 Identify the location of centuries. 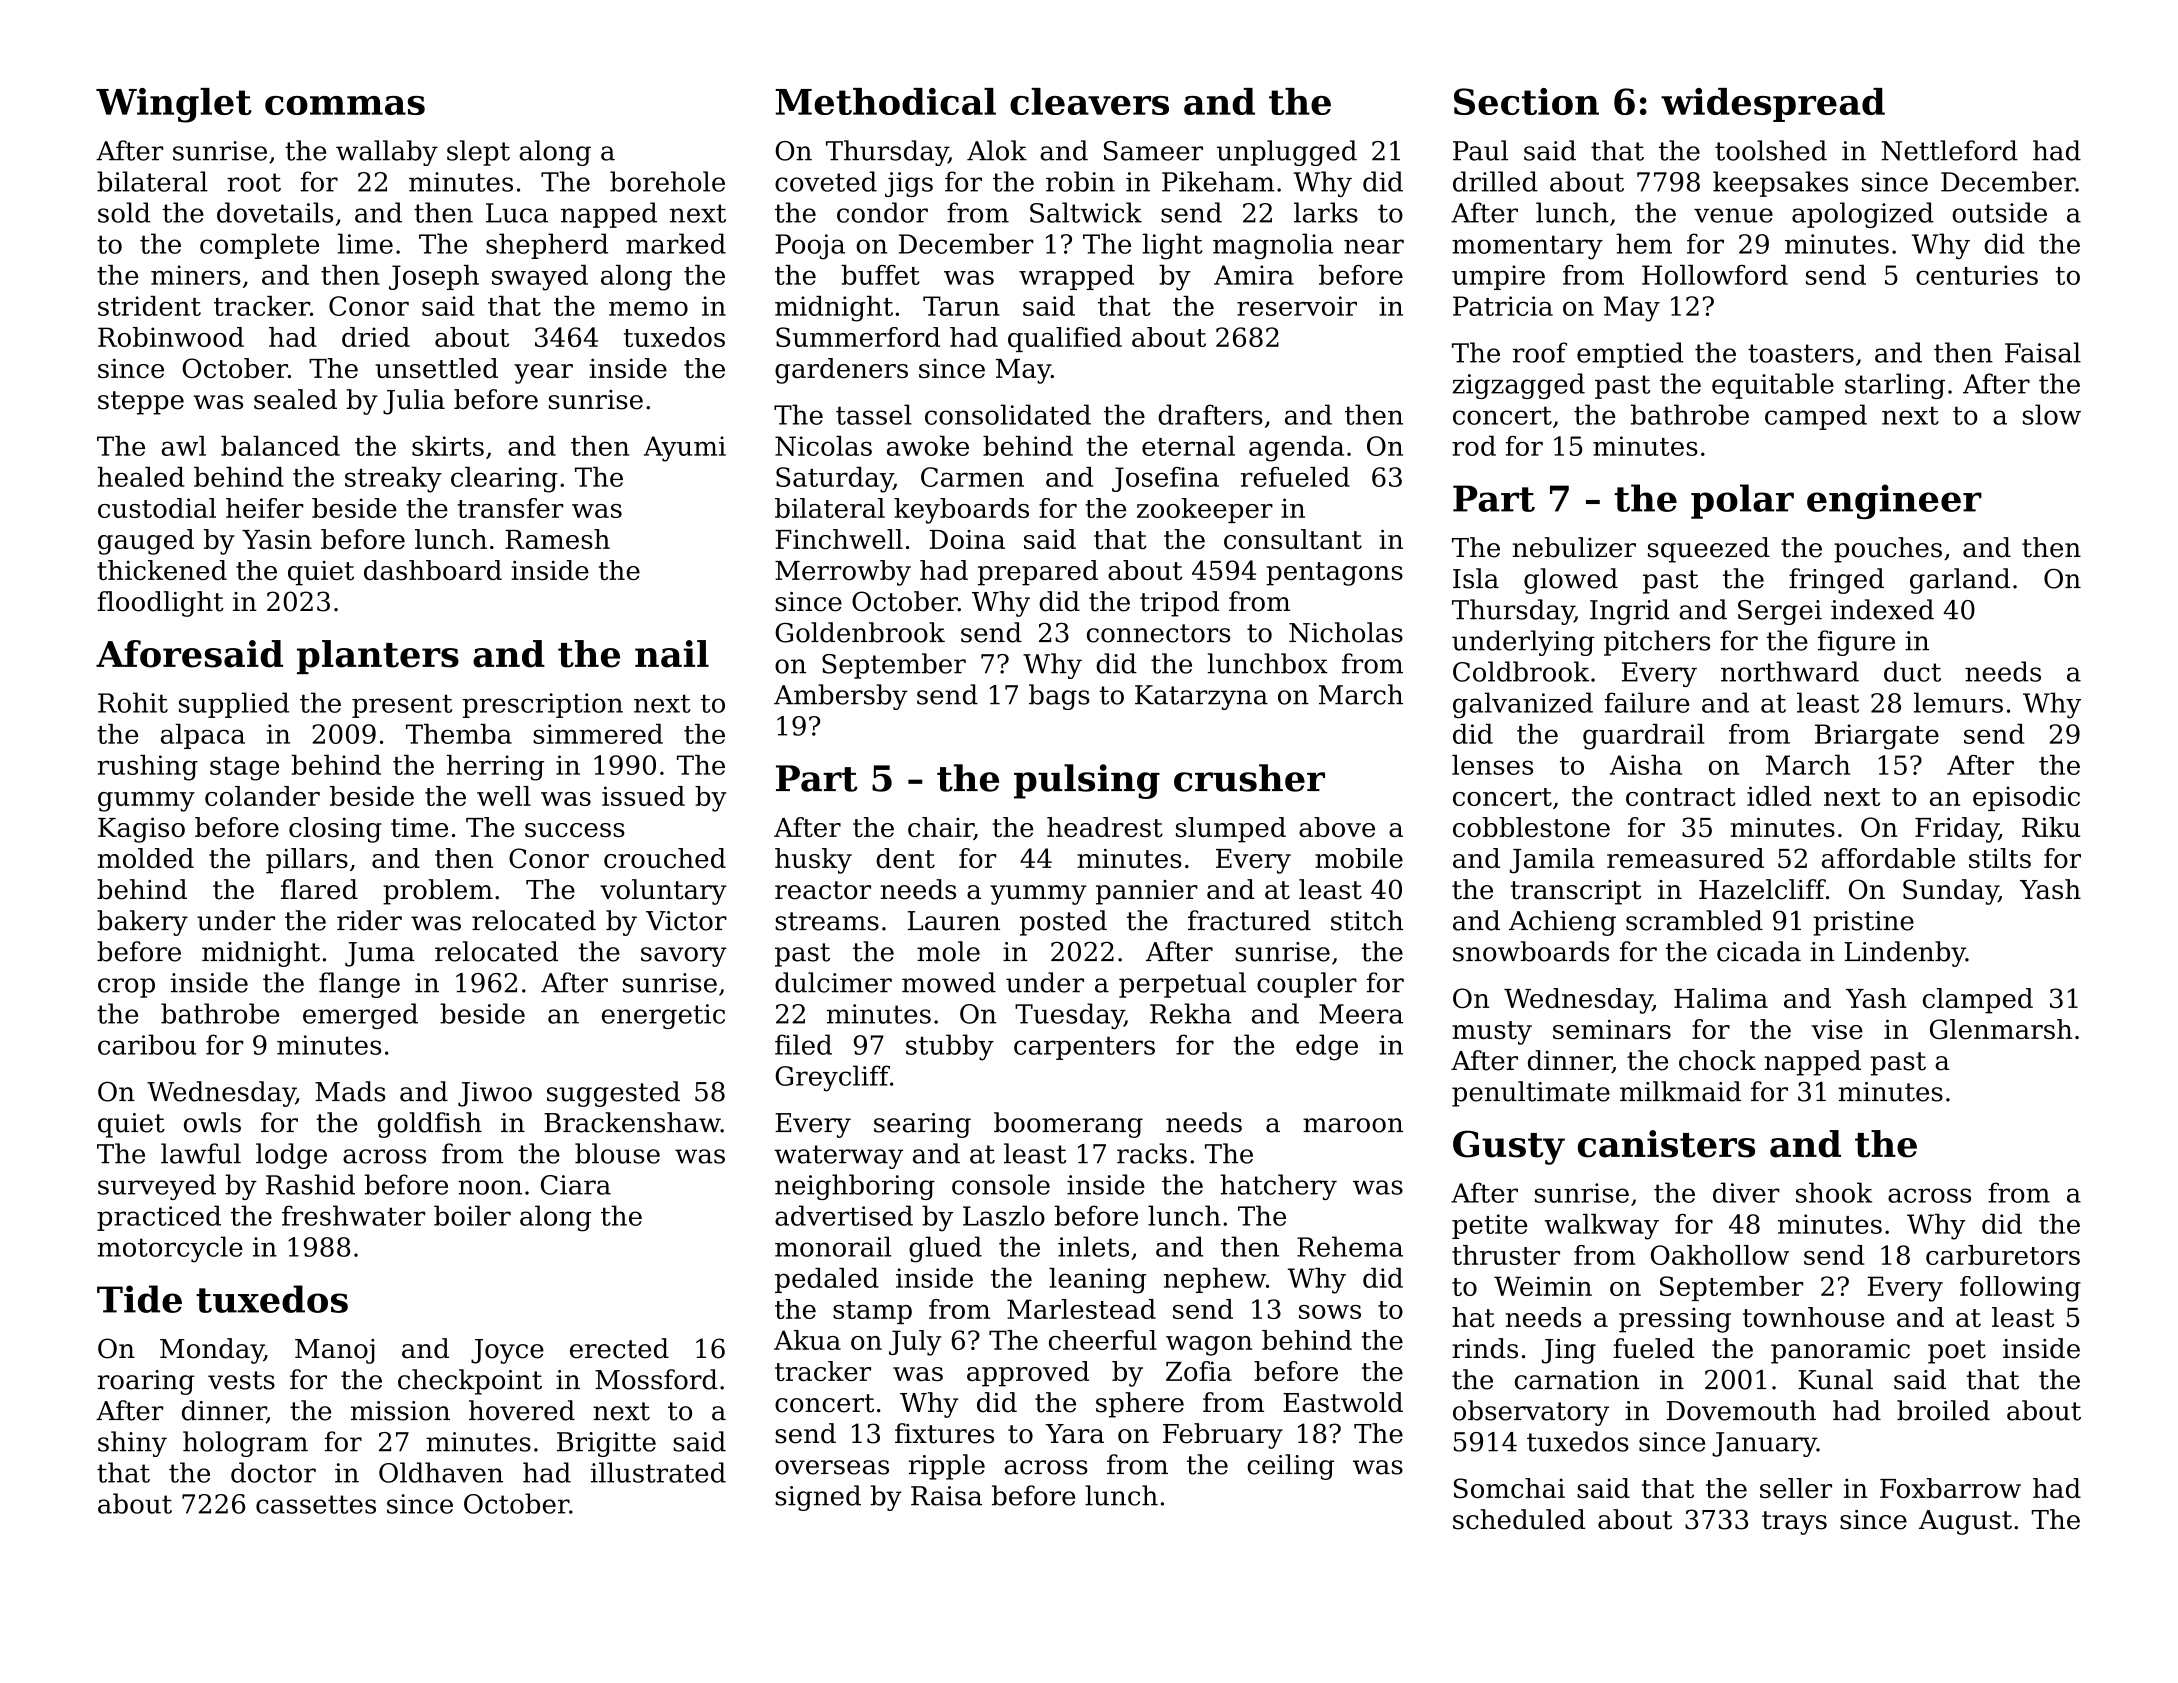
(1977, 275).
